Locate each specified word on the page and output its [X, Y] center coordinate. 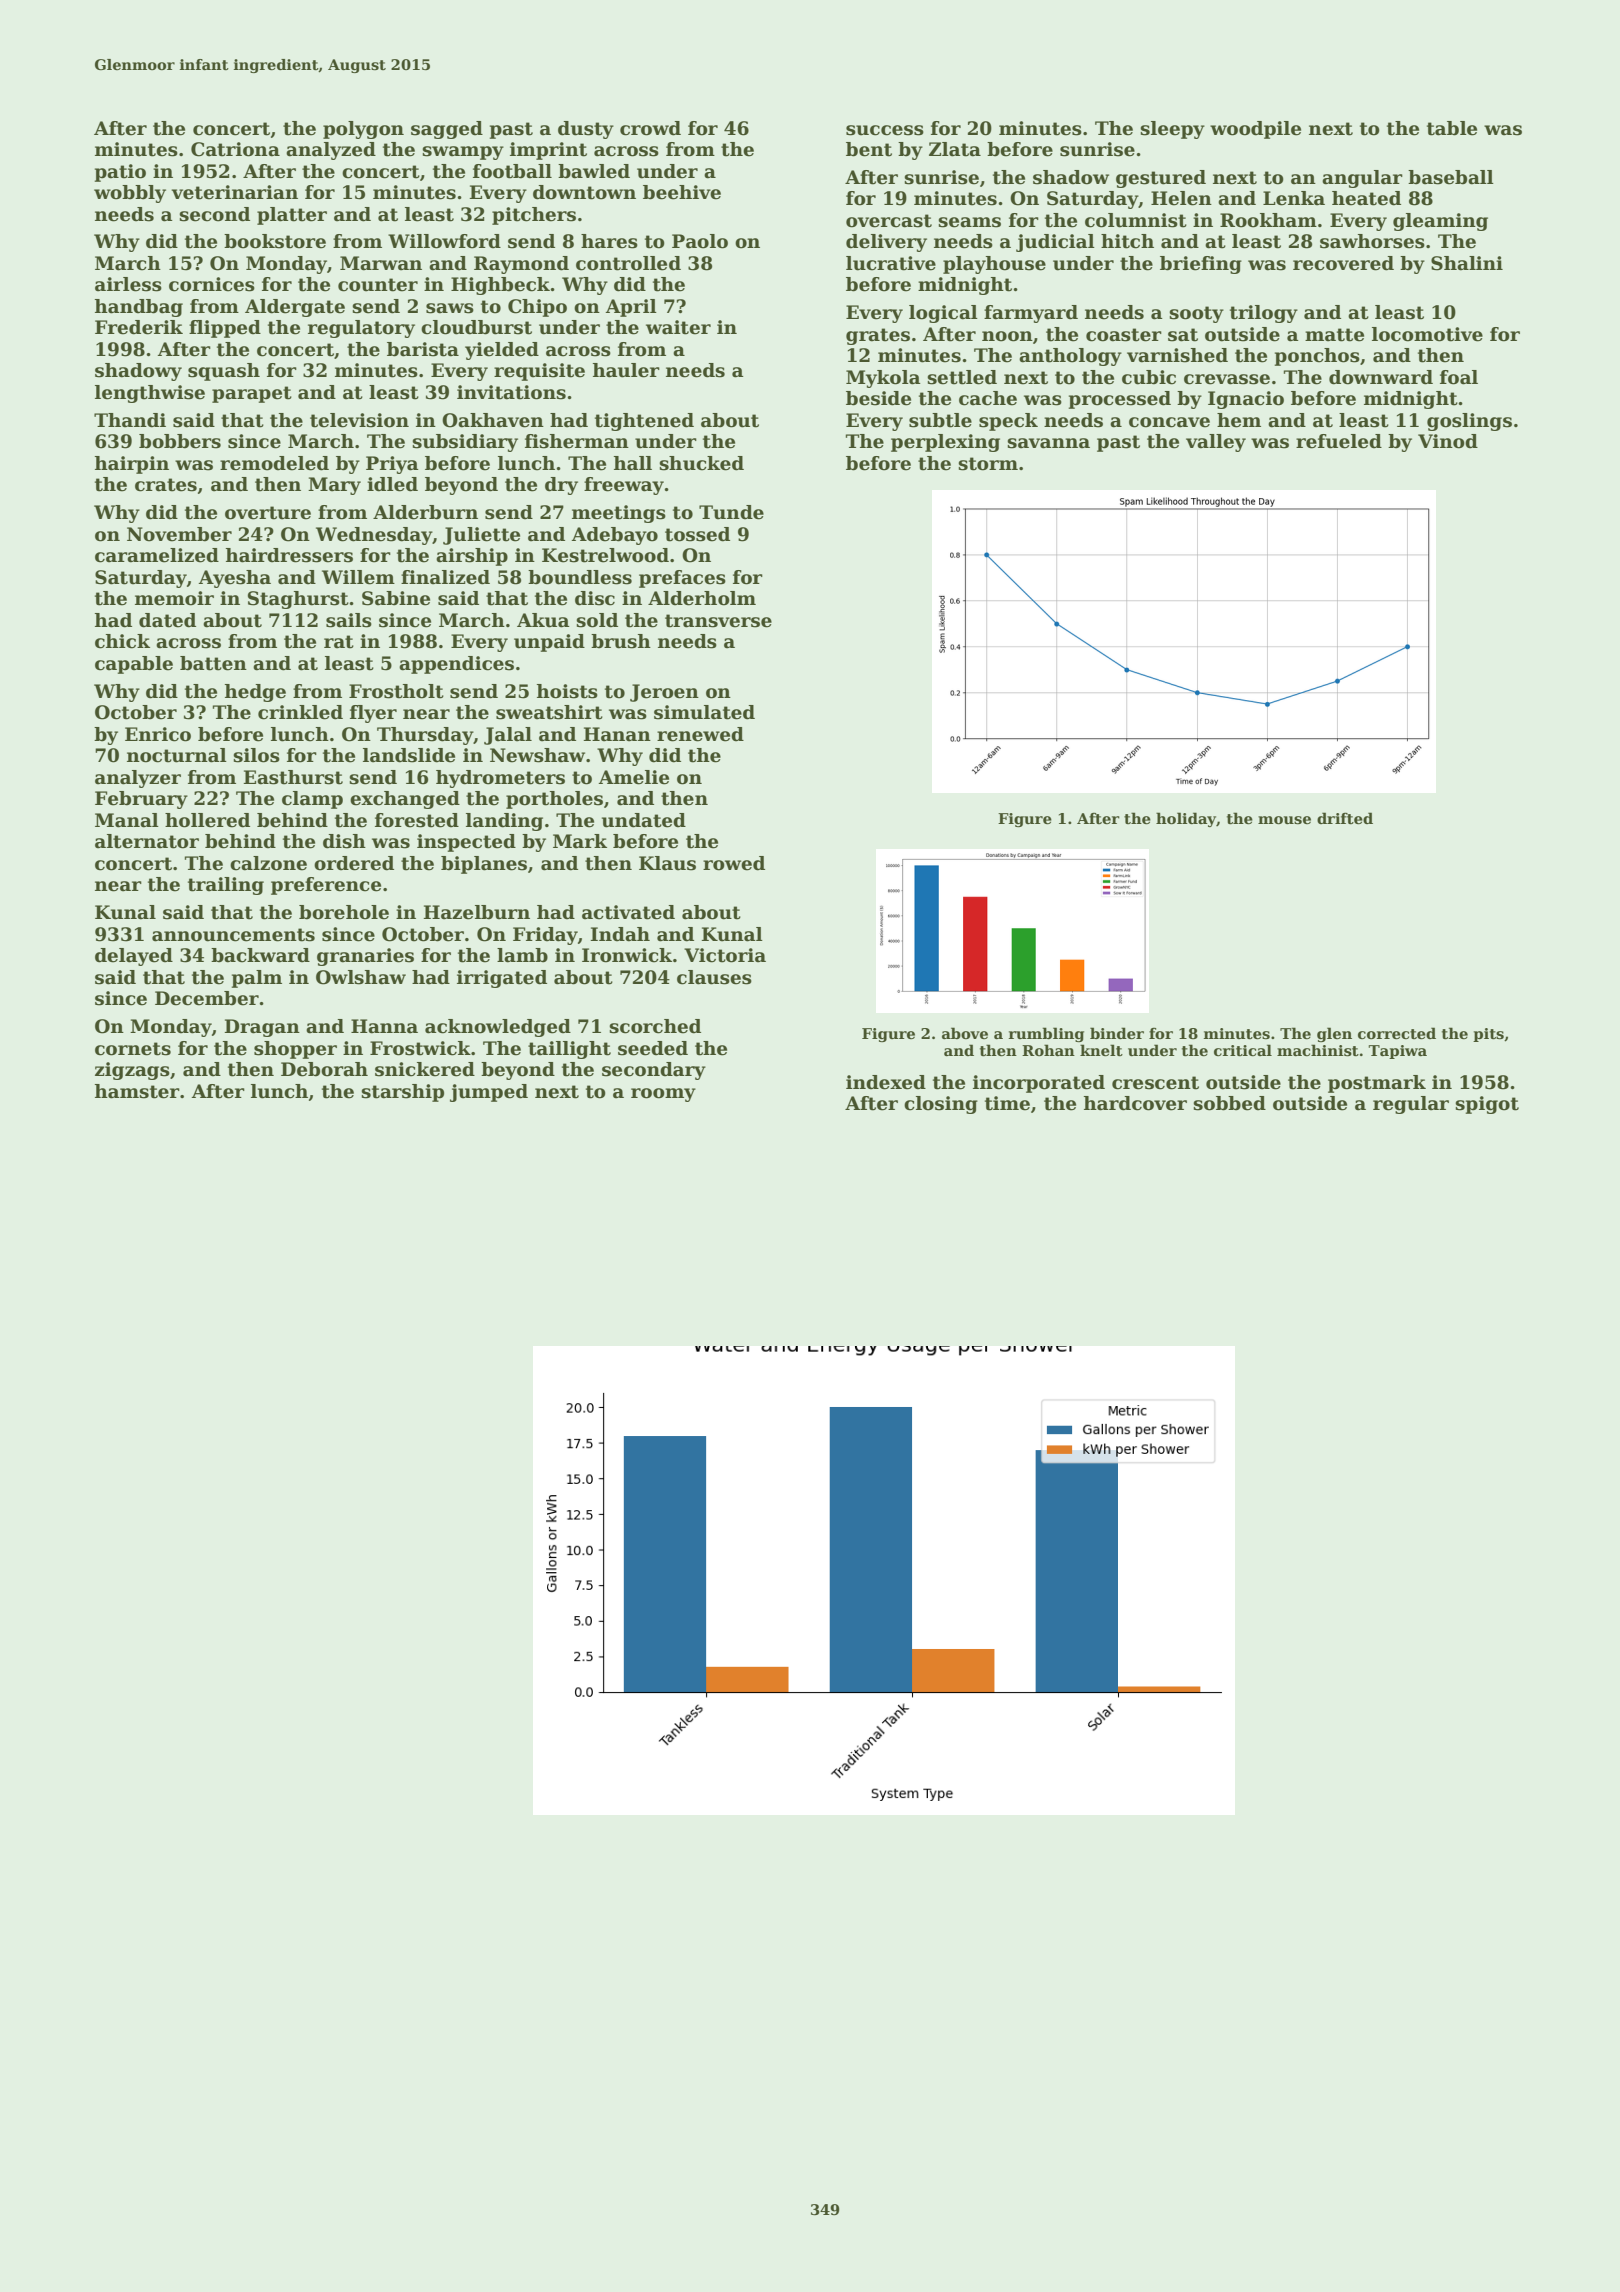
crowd [650, 128]
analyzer [138, 779]
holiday [1186, 819]
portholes [554, 800]
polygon [363, 130]
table [1452, 128]
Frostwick [420, 1048]
